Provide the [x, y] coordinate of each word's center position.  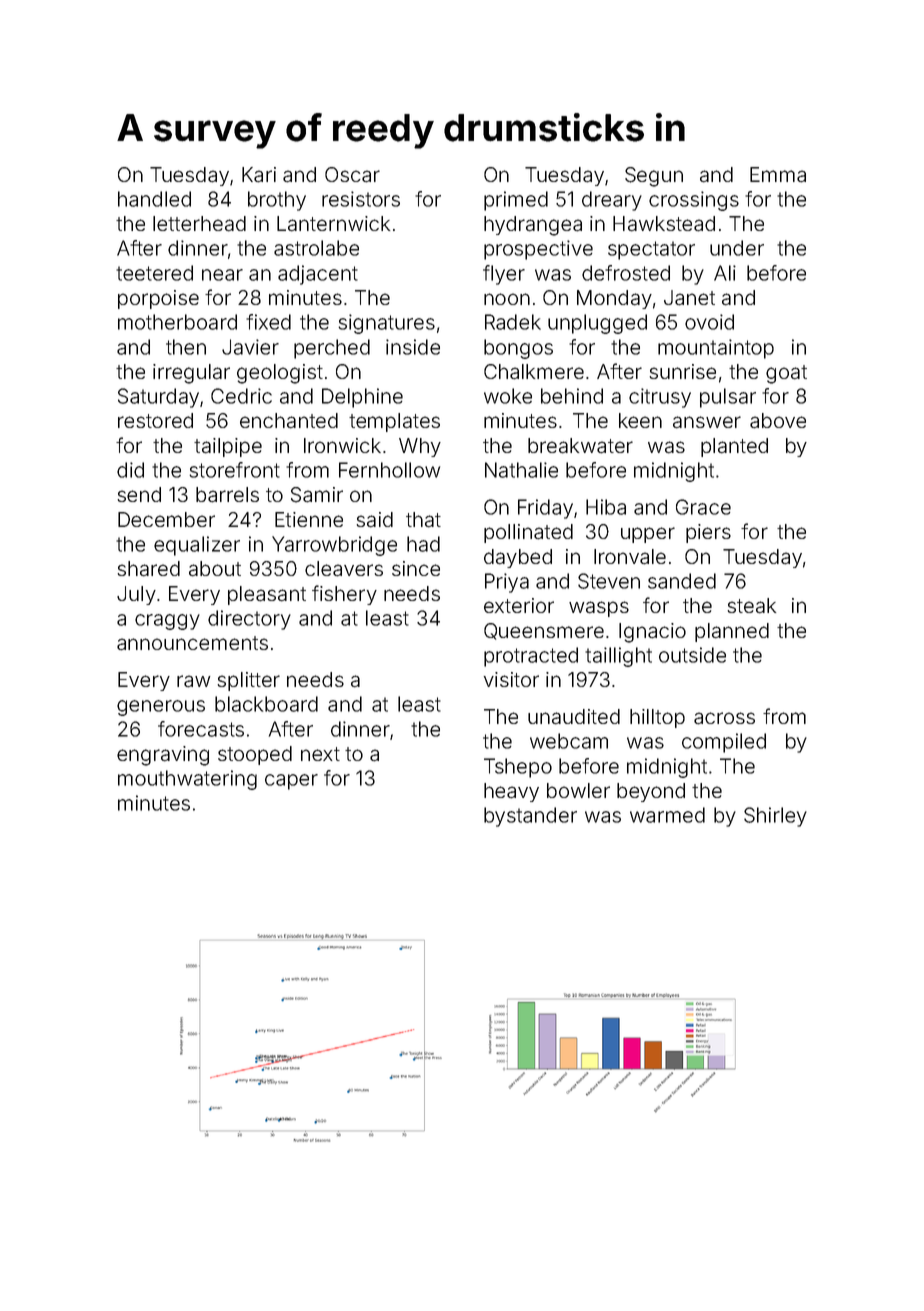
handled [154, 199]
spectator [651, 250]
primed [516, 201]
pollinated [528, 533]
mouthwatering [187, 780]
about [215, 569]
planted [734, 447]
